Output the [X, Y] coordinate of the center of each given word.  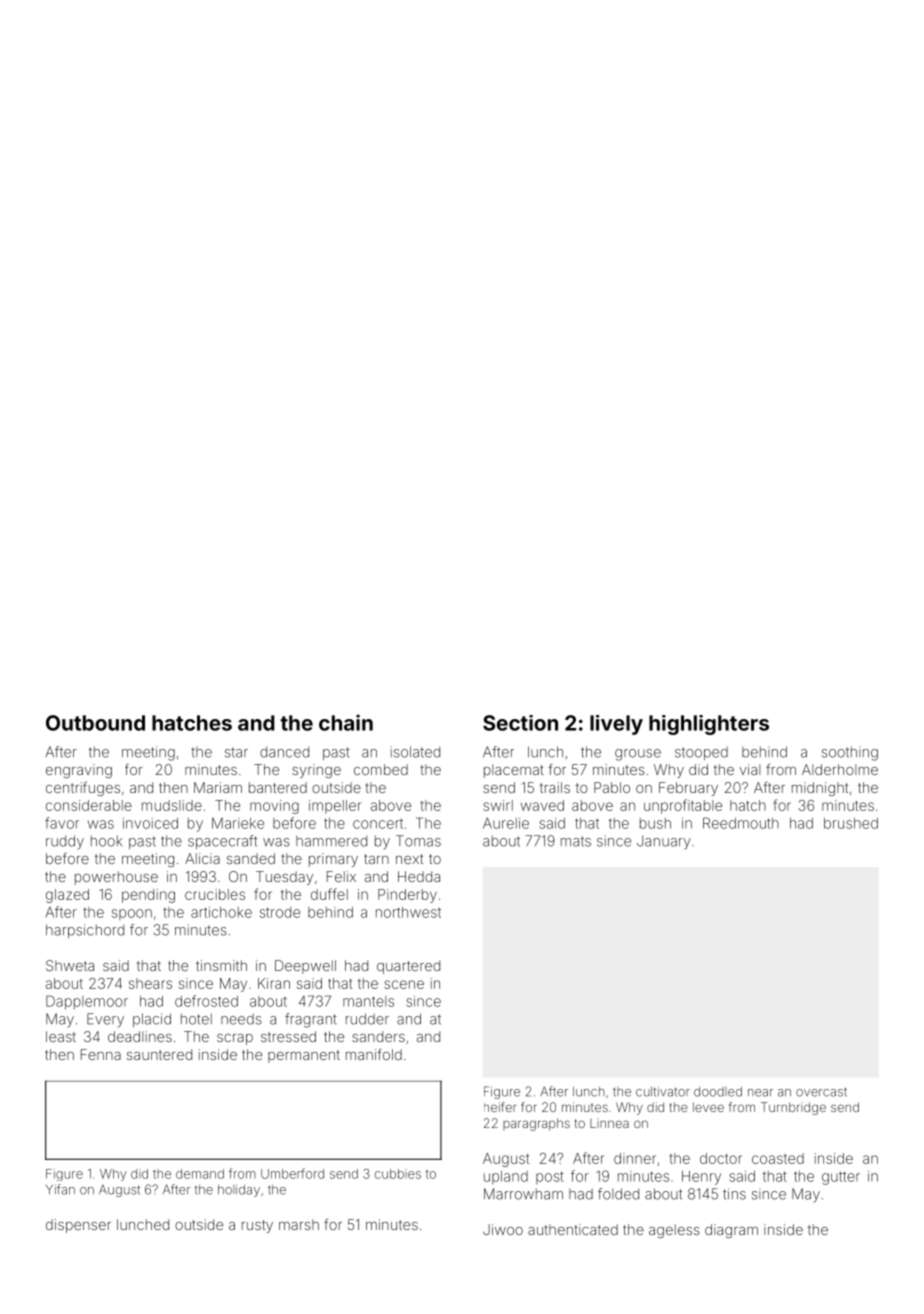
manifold [374, 1054]
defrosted [206, 1001]
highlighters [709, 725]
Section [520, 723]
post [550, 1177]
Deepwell [305, 967]
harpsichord [85, 931]
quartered [408, 967]
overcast [821, 1092]
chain [346, 722]
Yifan [60, 1189]
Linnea [609, 1123]
